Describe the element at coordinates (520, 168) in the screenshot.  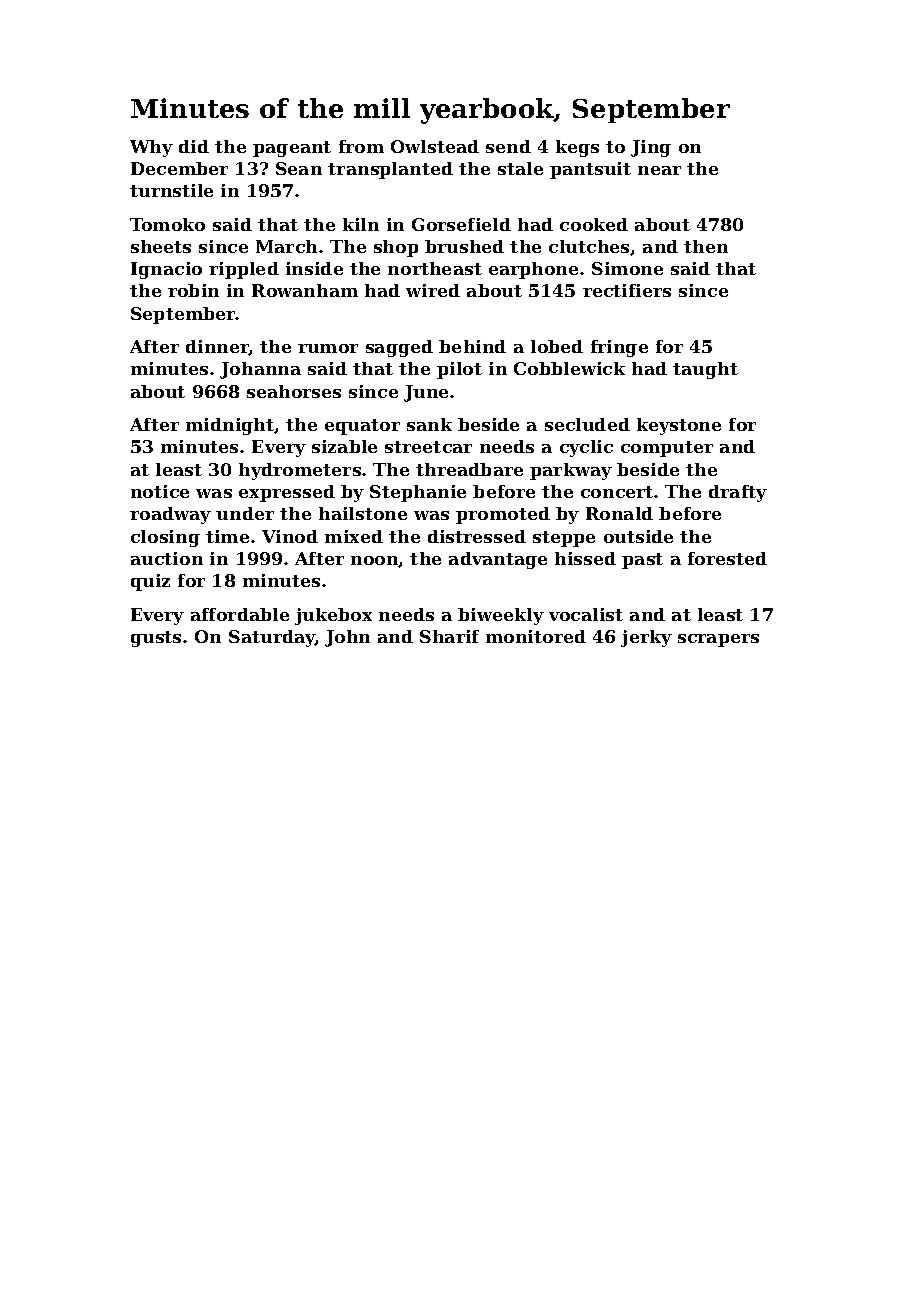
I see `stale` at that location.
